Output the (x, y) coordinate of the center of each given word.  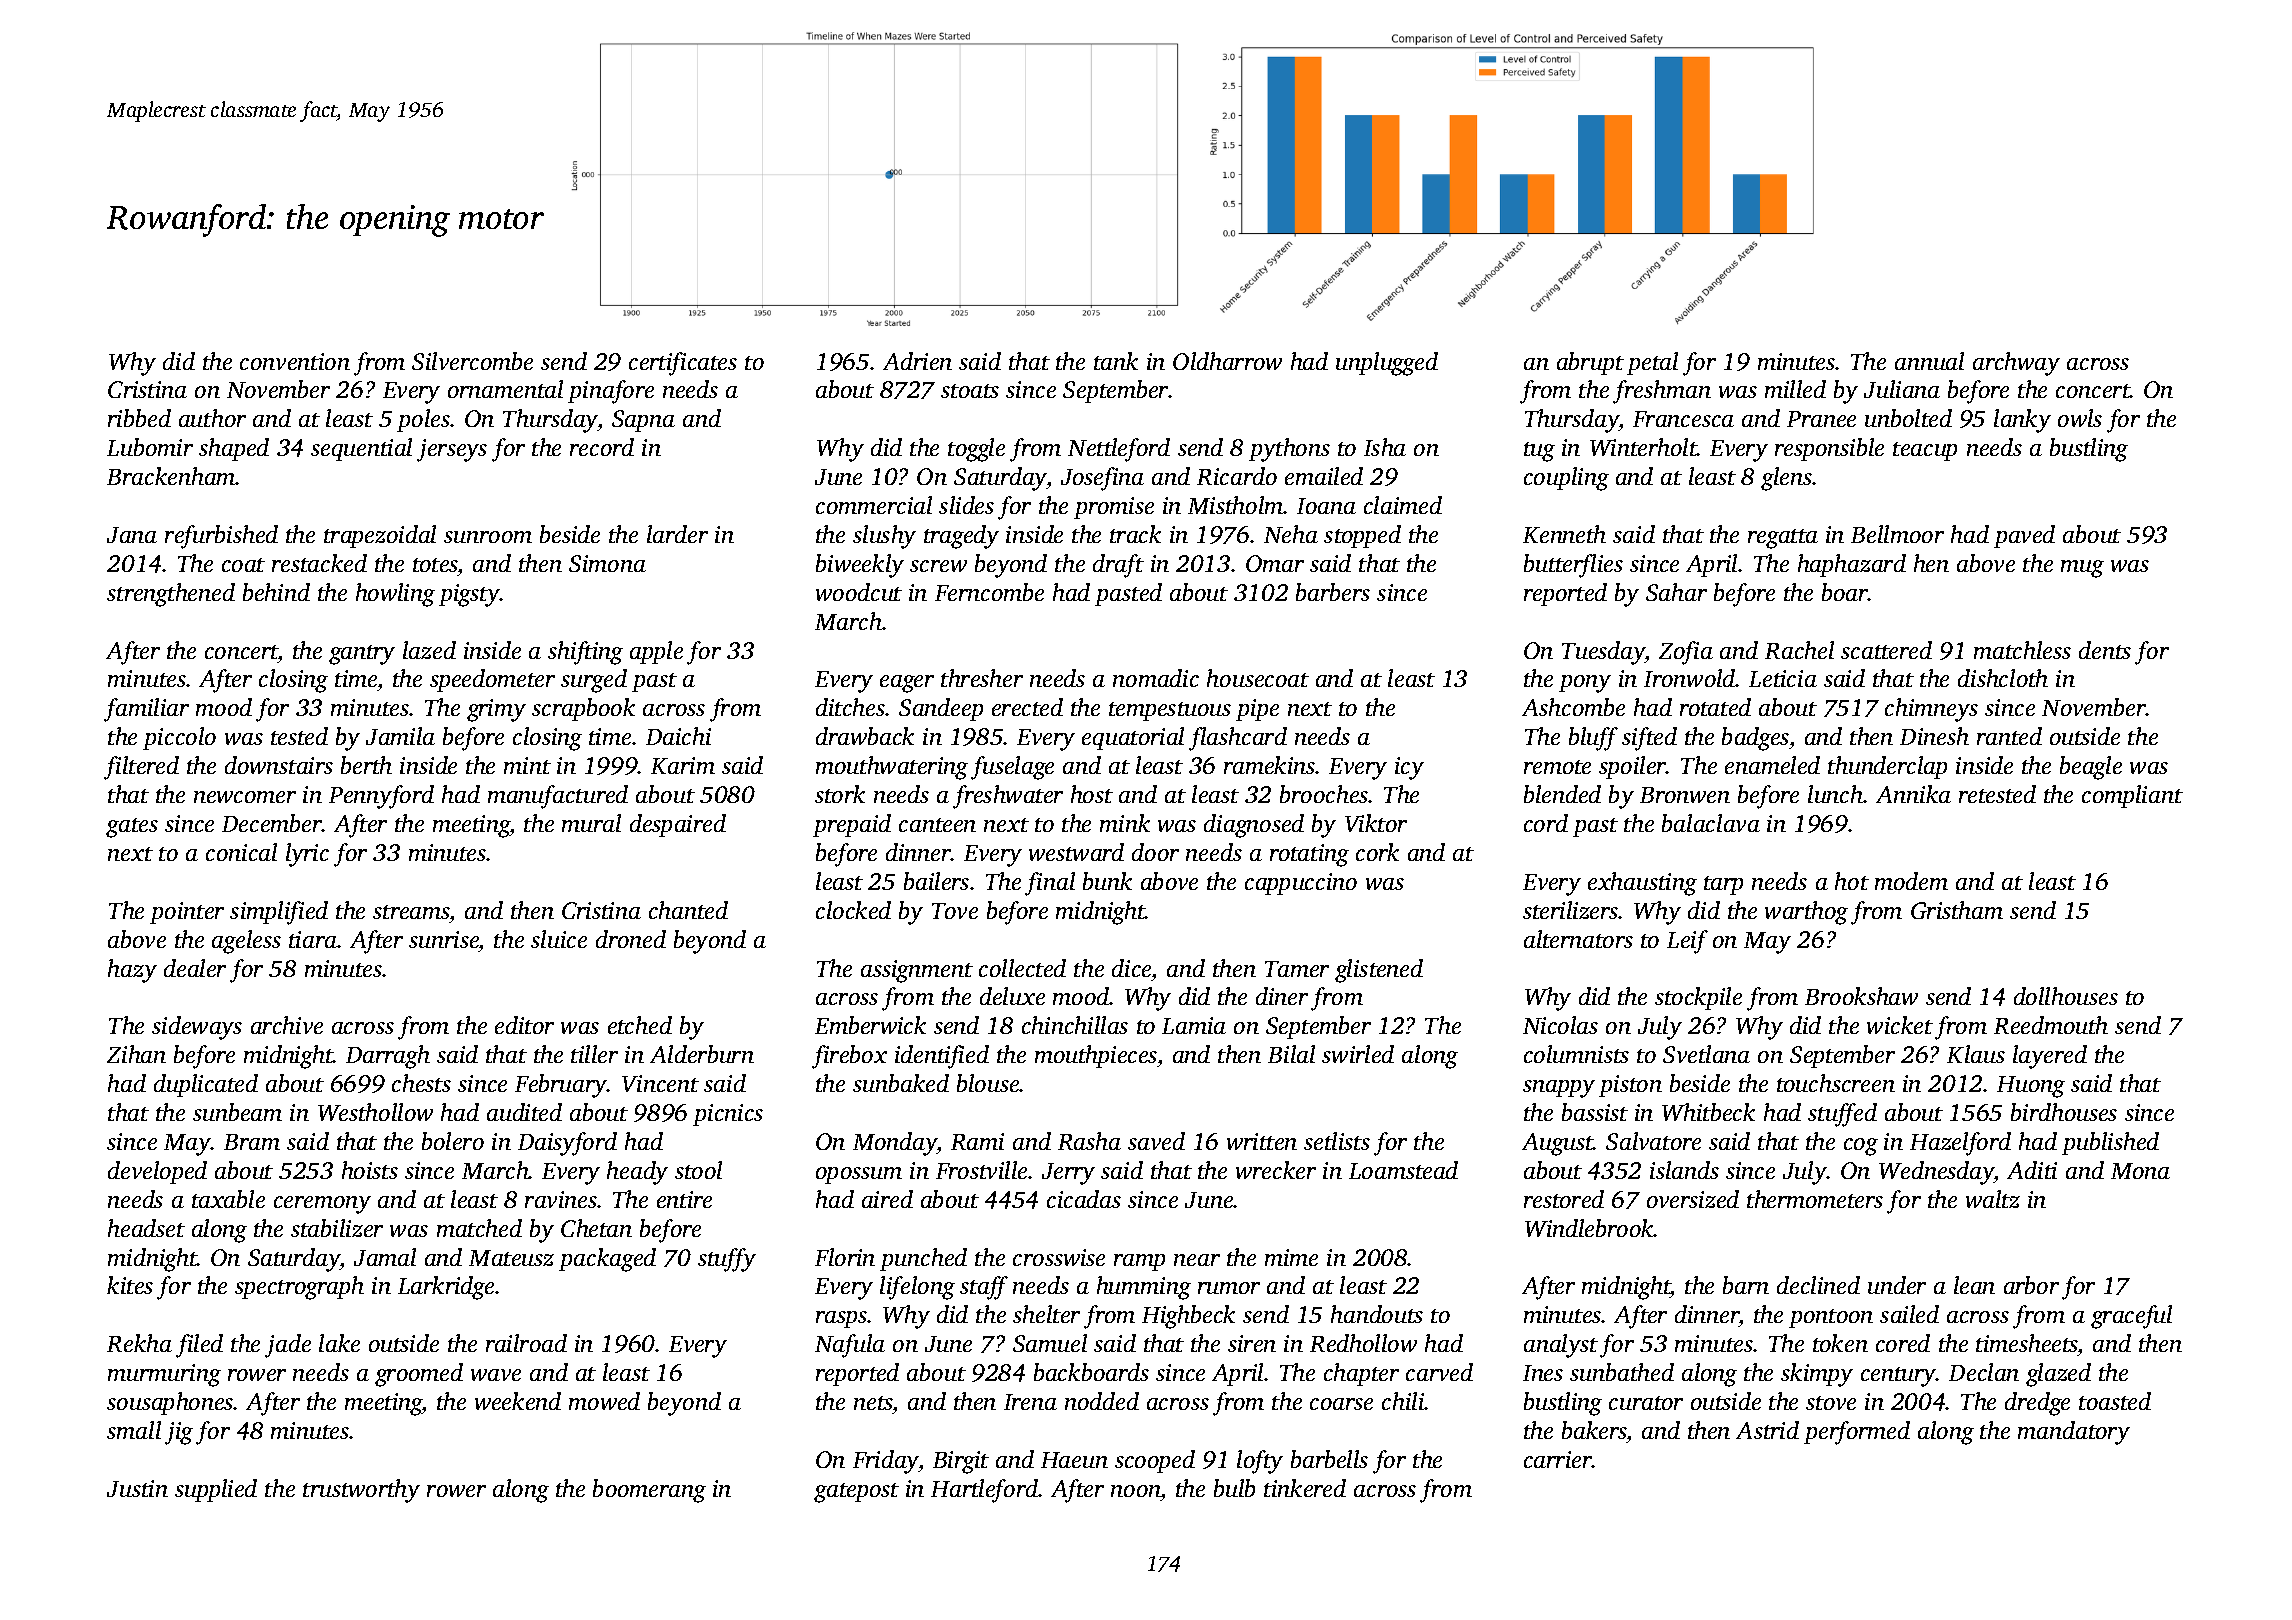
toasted (2115, 1401)
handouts (1377, 1314)
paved (2024, 536)
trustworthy (361, 1491)
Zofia (1686, 653)
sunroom (488, 537)
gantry (362, 655)
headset (146, 1228)
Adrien (917, 361)
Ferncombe (989, 592)
